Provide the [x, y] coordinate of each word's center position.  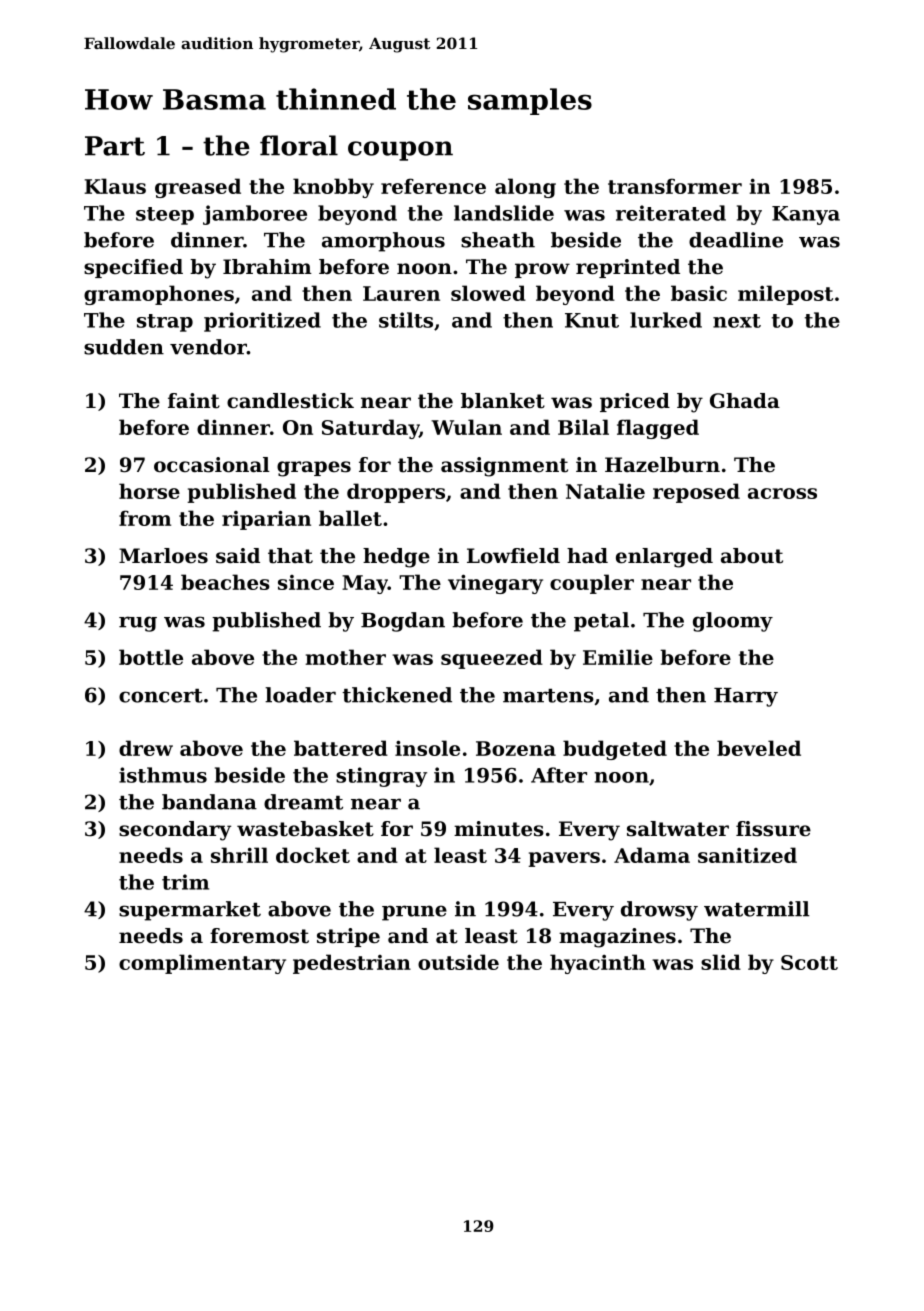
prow [542, 270]
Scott [809, 962]
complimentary [202, 964]
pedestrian [352, 964]
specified [133, 268]
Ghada [745, 401]
